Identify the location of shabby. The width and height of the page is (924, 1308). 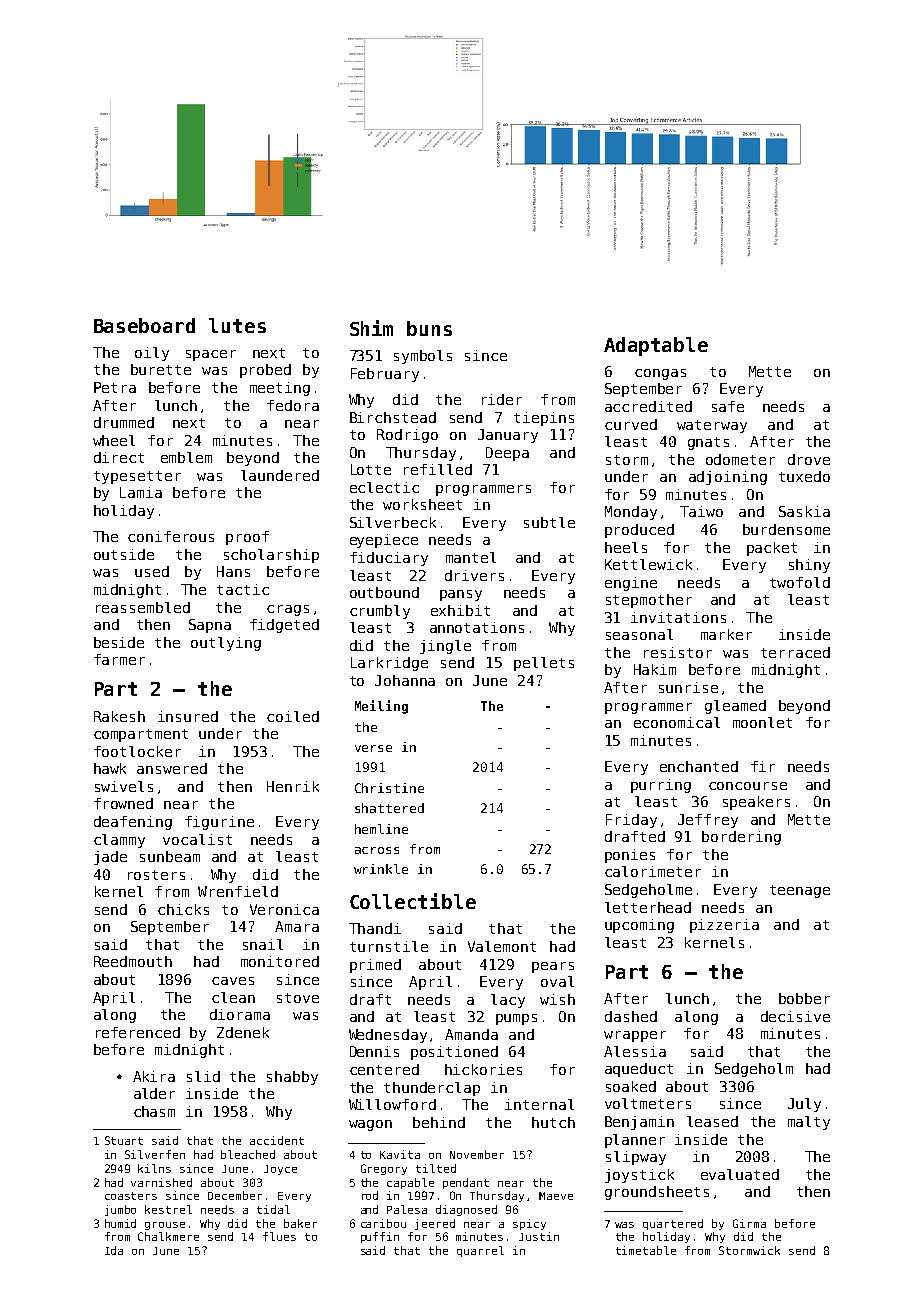
(292, 1078).
